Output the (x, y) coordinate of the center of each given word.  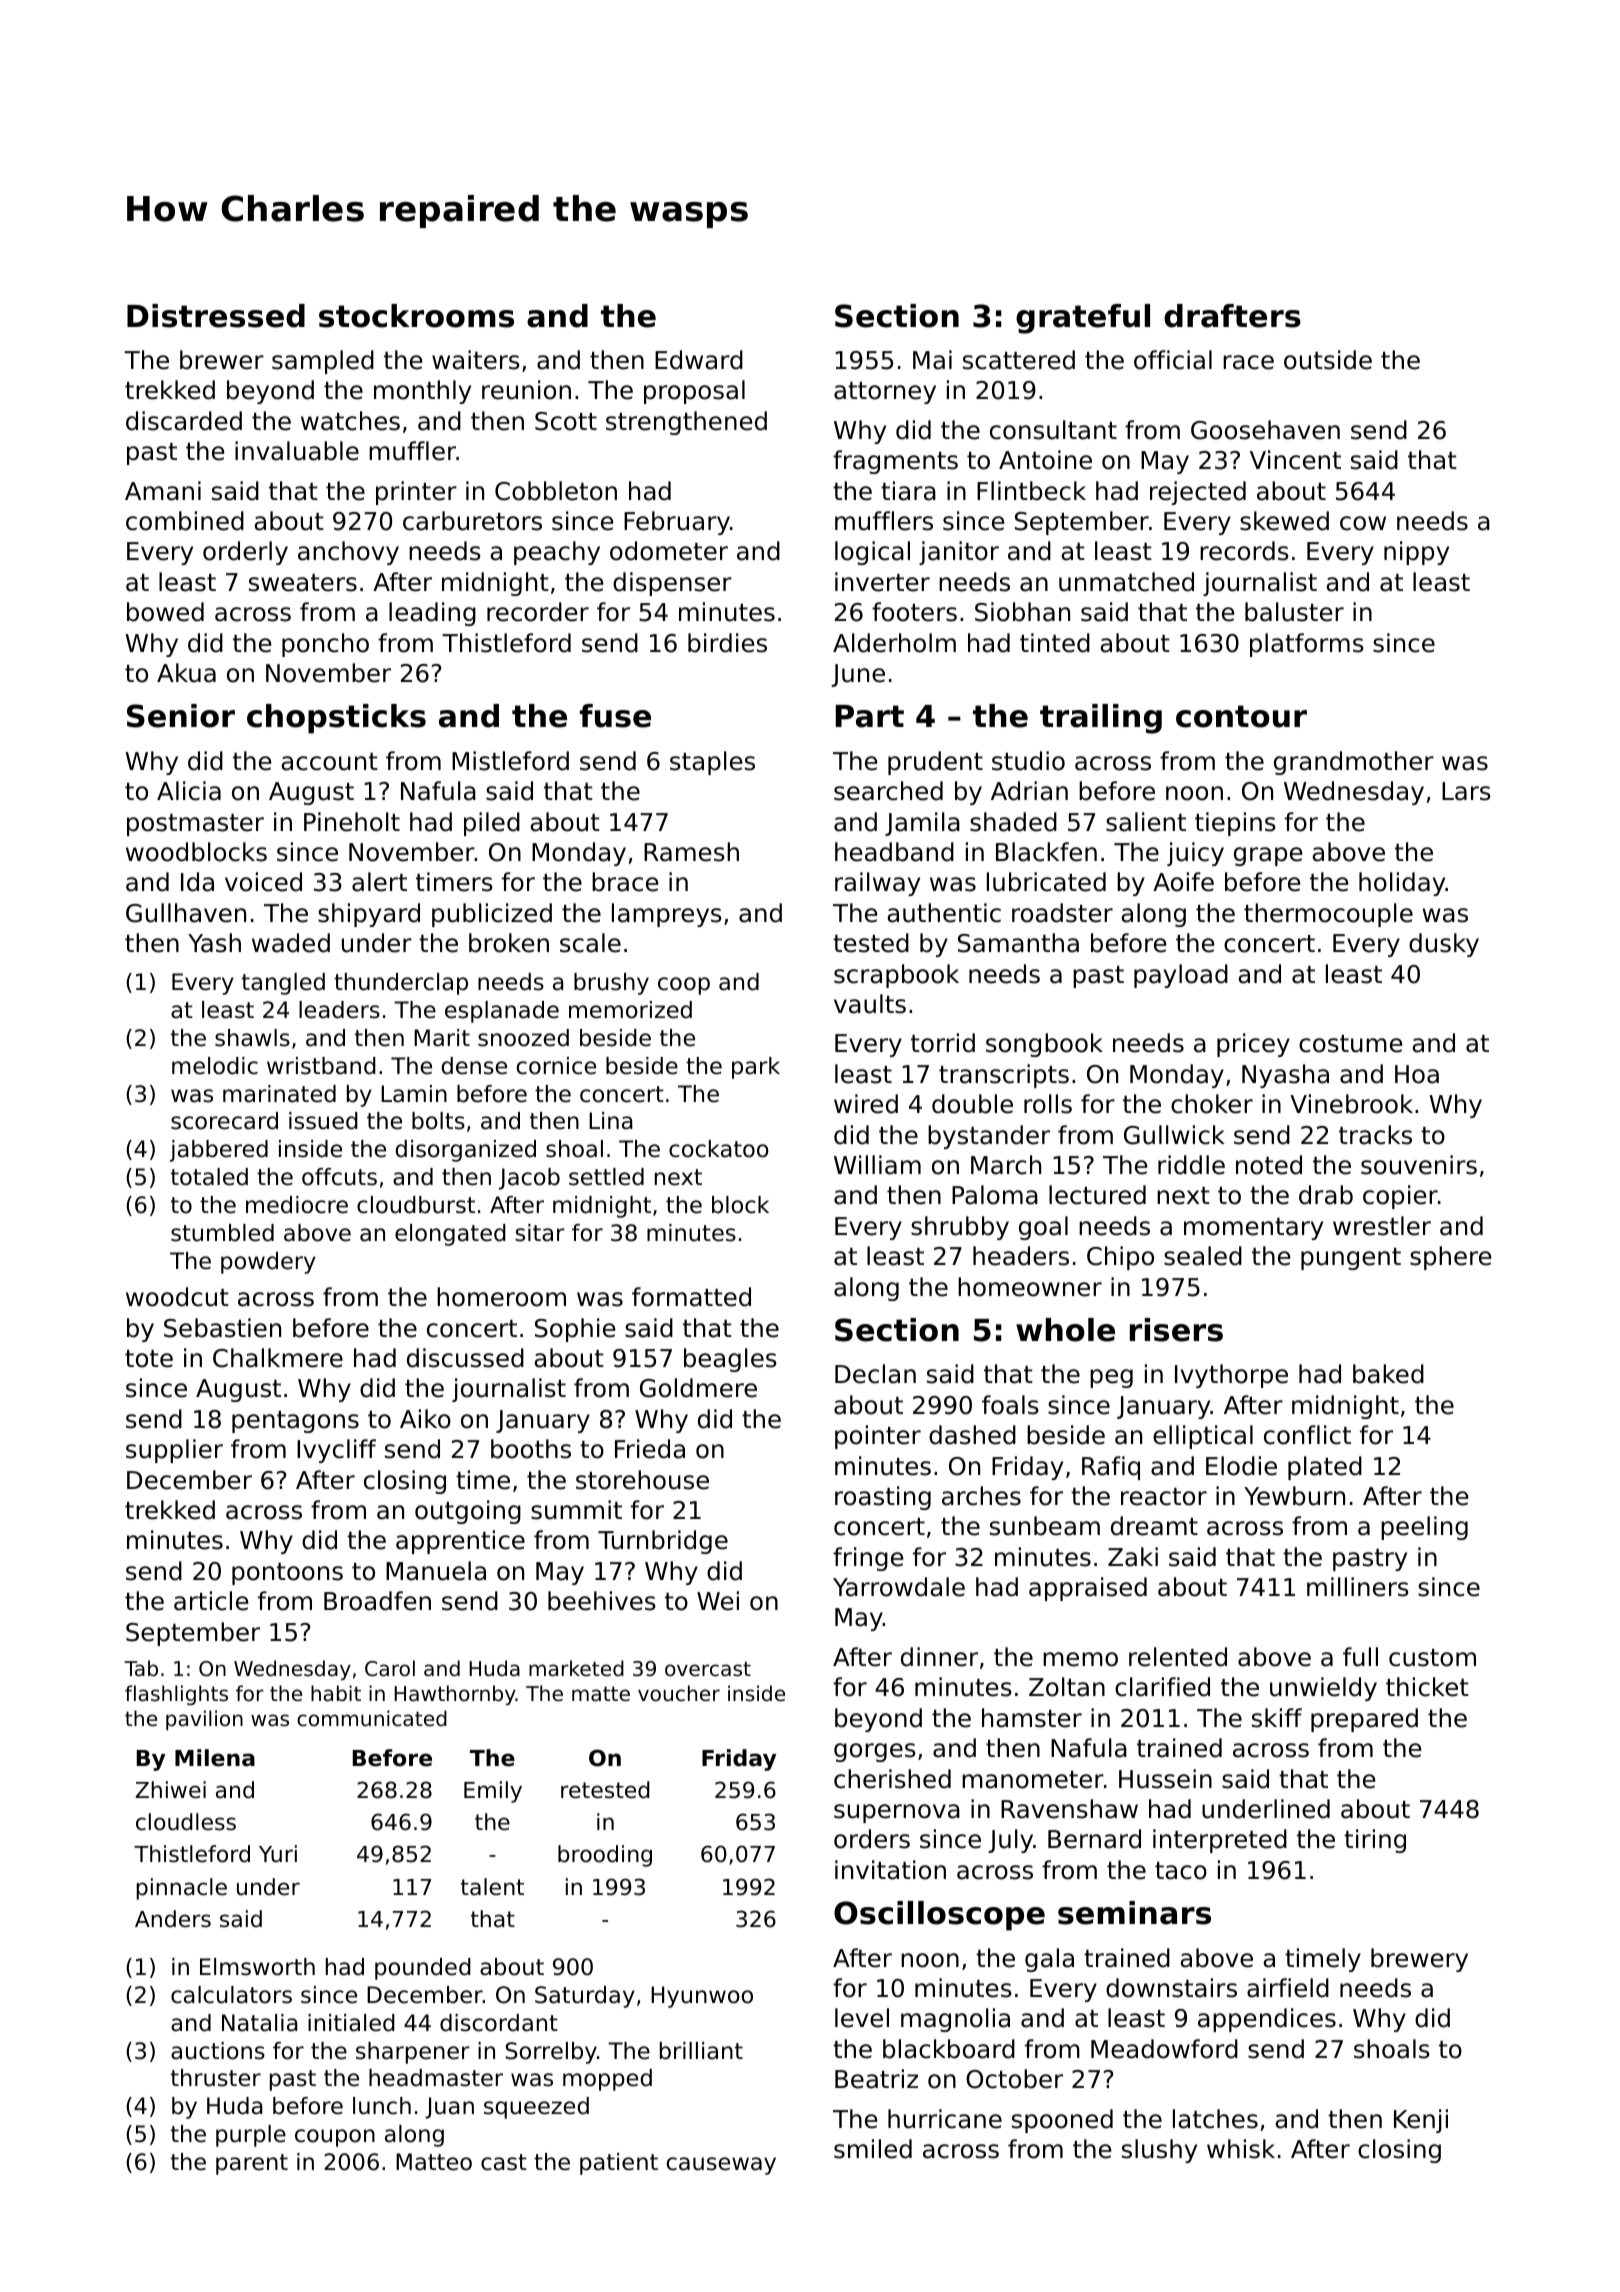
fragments (895, 462)
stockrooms (416, 316)
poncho (325, 645)
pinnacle (181, 1889)
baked (1388, 1374)
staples (712, 763)
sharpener (413, 2053)
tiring (1375, 1841)
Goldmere (698, 1388)
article (211, 1601)
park (756, 1068)
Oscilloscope (939, 1916)
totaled (209, 1177)
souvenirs (1419, 1165)
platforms (1307, 645)
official (1173, 360)
